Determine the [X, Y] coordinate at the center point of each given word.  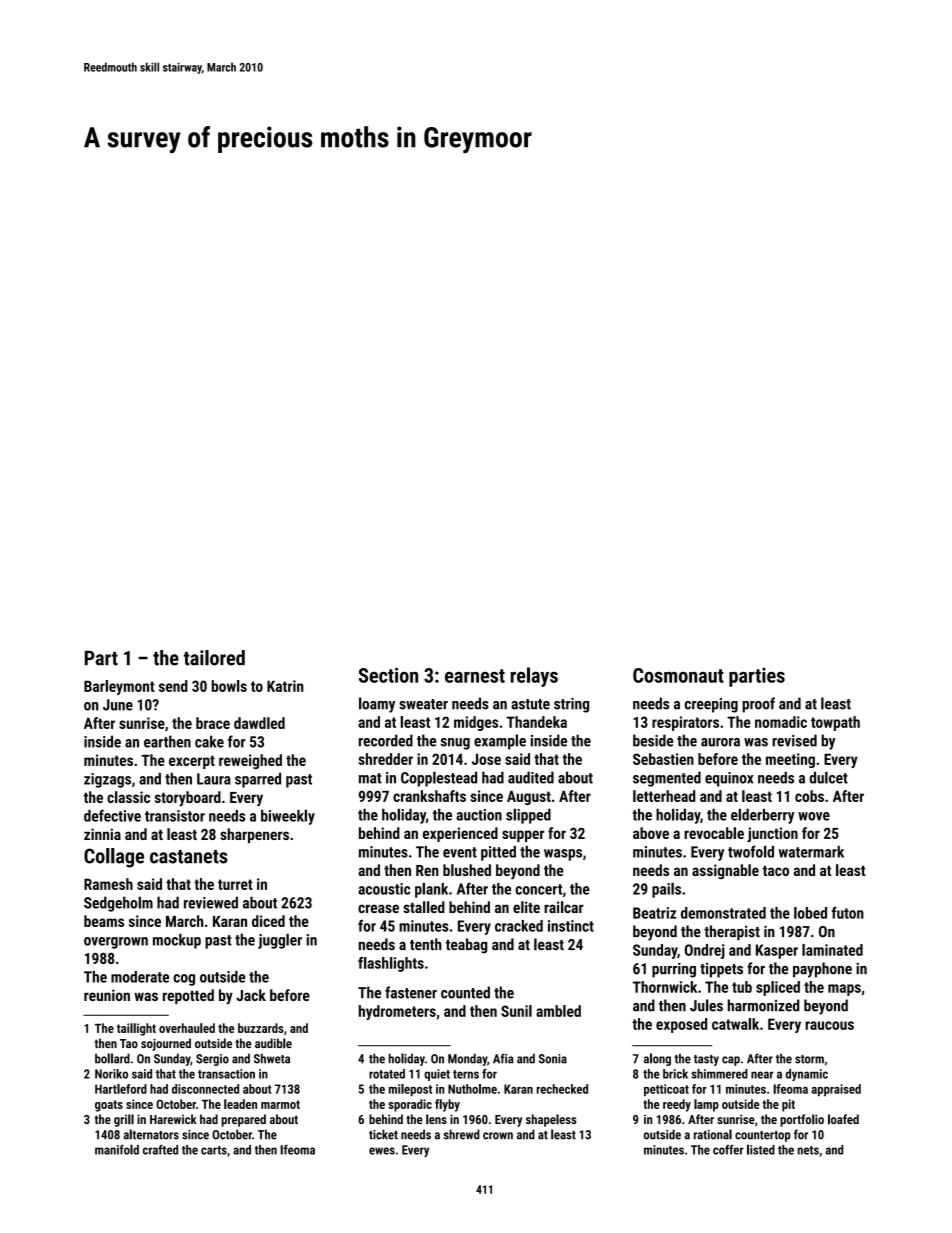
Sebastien [663, 759]
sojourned [166, 1044]
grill [124, 1120]
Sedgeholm [118, 904]
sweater [423, 704]
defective [112, 815]
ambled [558, 1011]
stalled [424, 907]
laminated [832, 950]
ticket [383, 1134]
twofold [751, 851]
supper [523, 836]
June [118, 705]
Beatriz [654, 913]
